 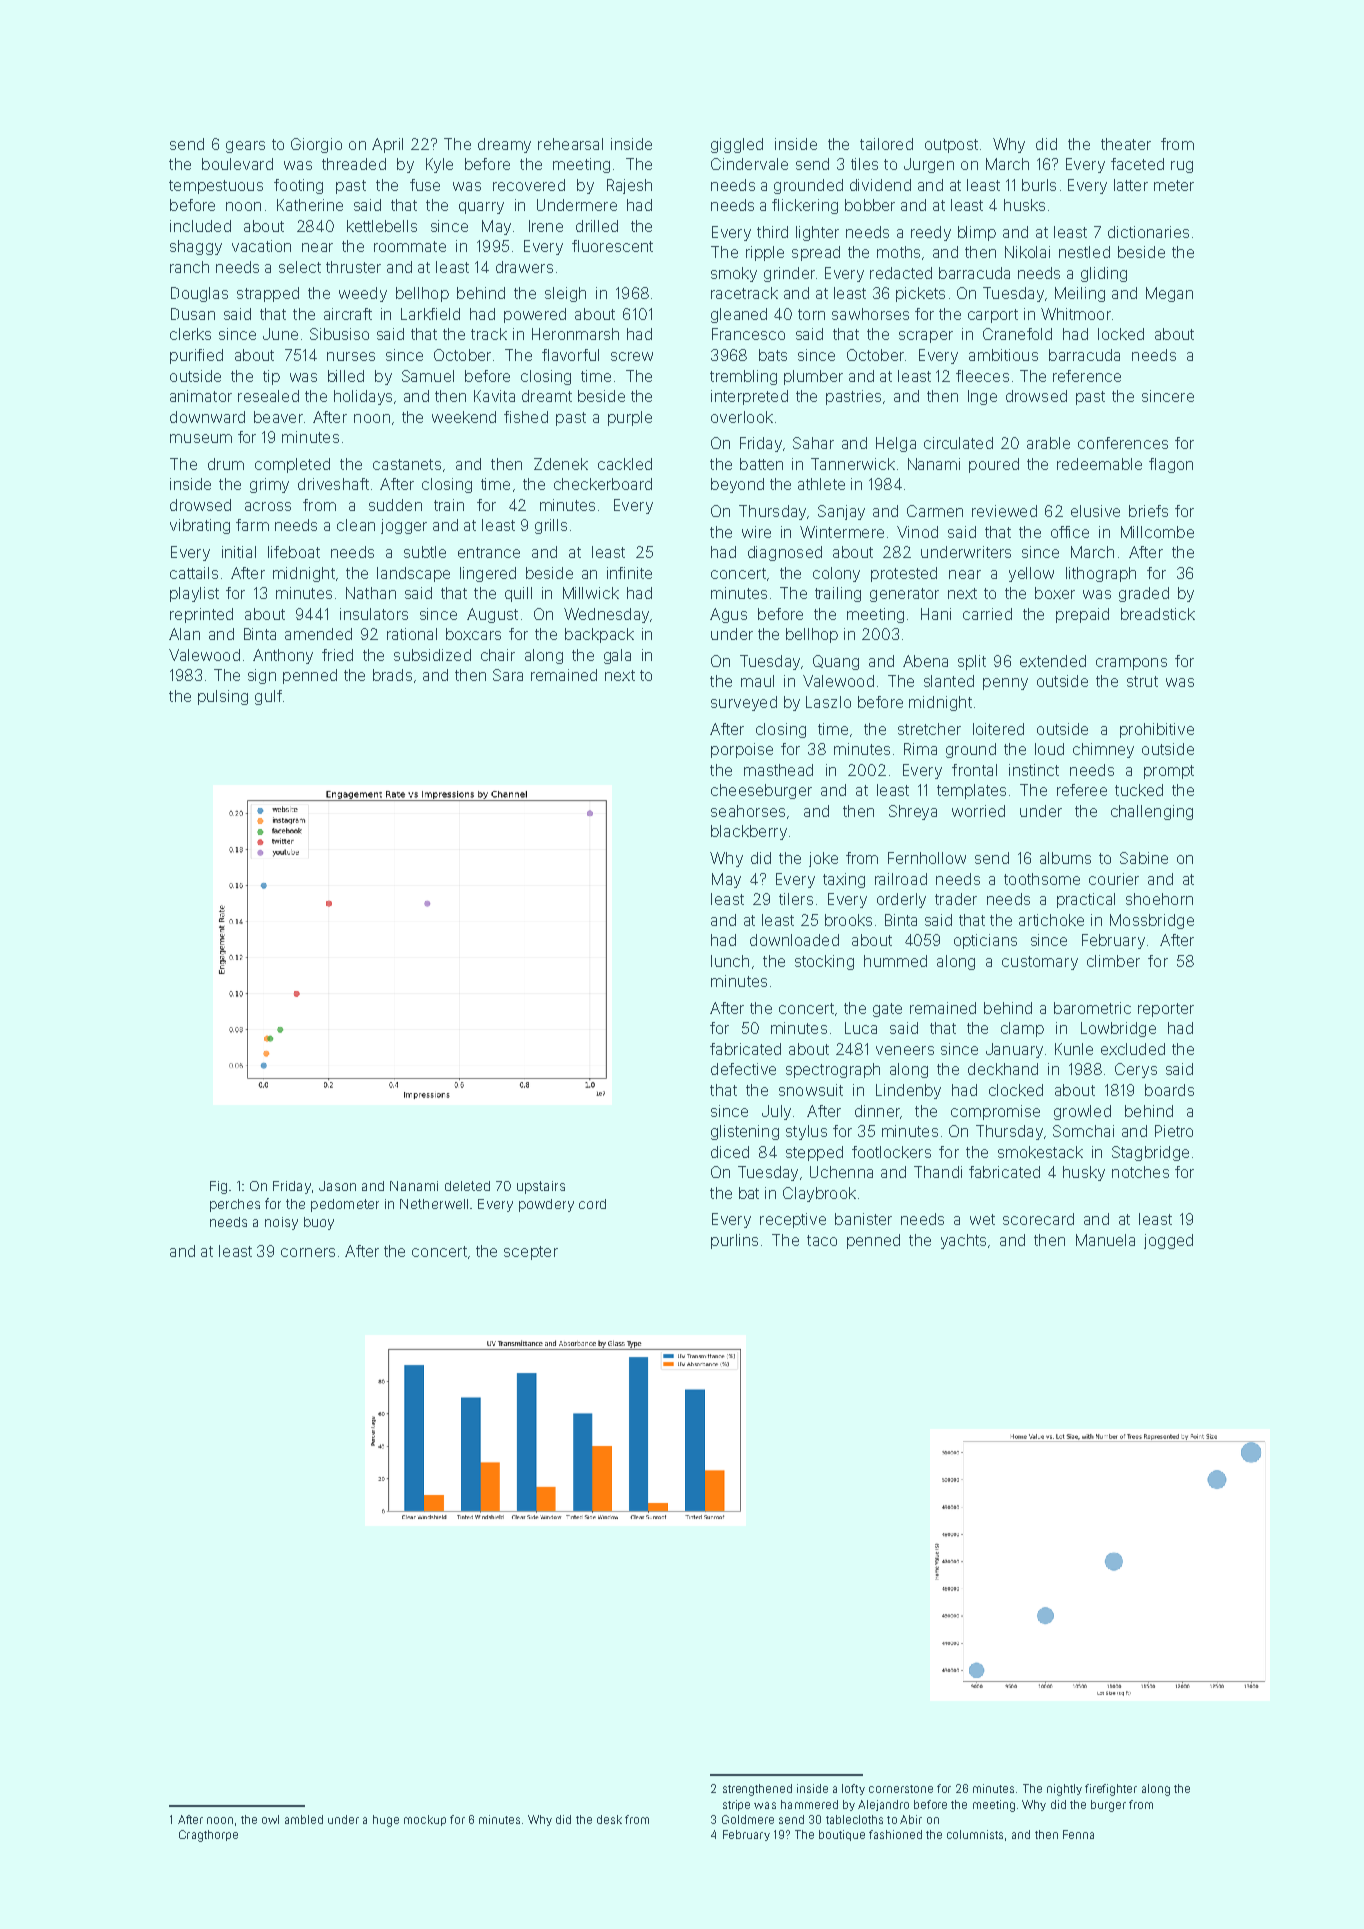 I want to click on Pietro, so click(x=1174, y=1131).
